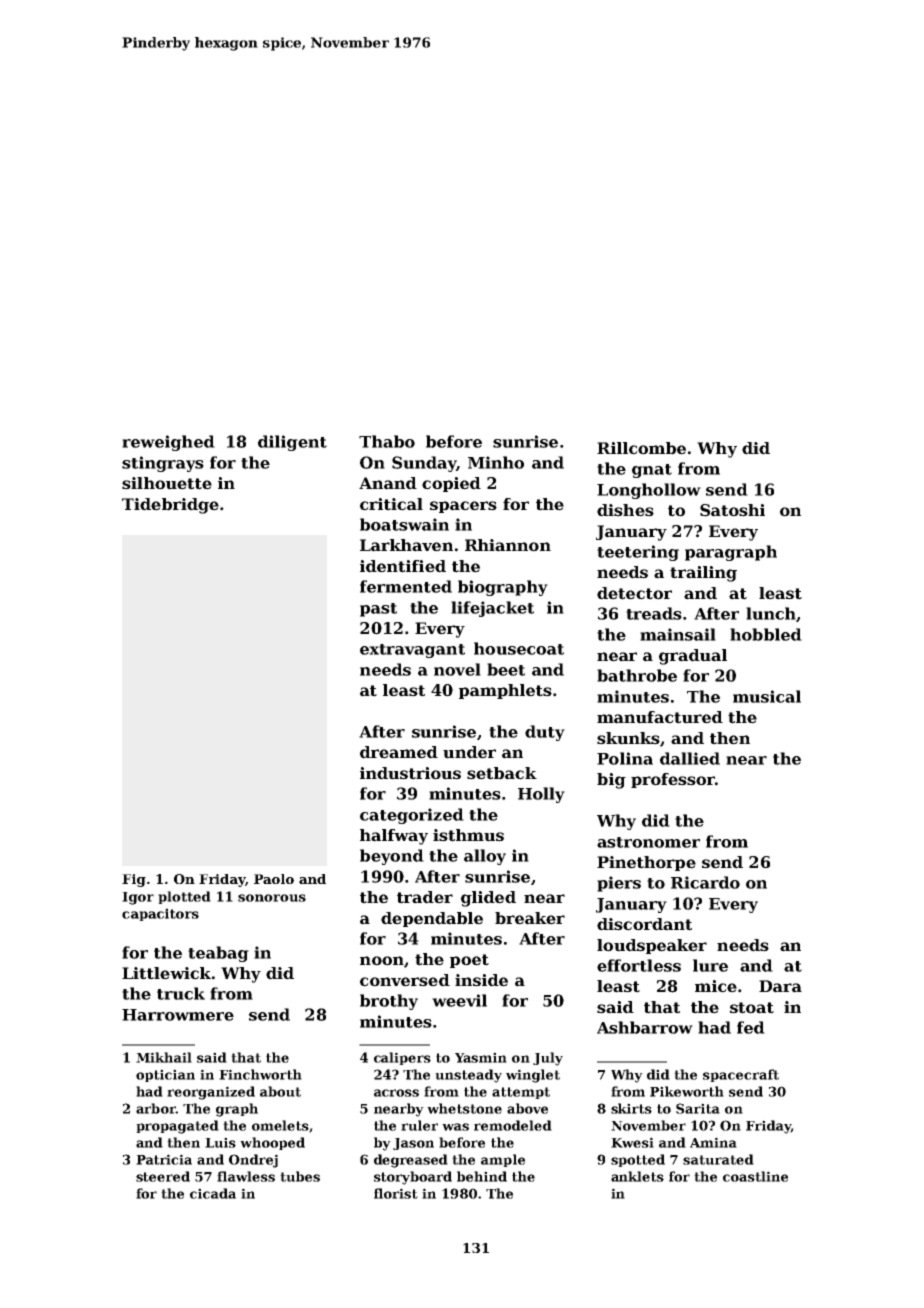 Image resolution: width=924 pixels, height=1308 pixels. I want to click on novel, so click(457, 669).
